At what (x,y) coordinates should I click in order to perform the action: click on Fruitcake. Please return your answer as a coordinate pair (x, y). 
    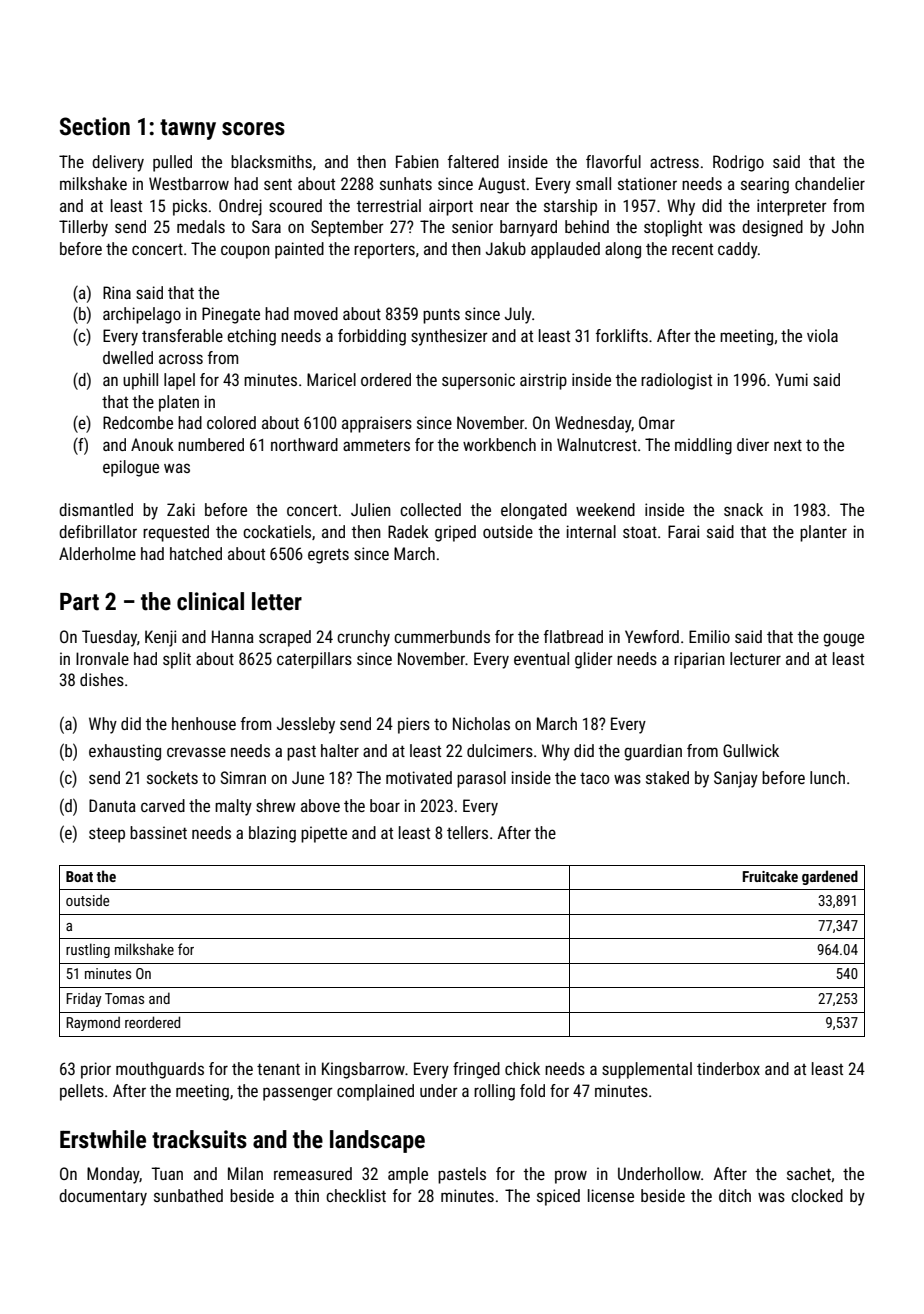
    Looking at the image, I should click on (770, 876).
